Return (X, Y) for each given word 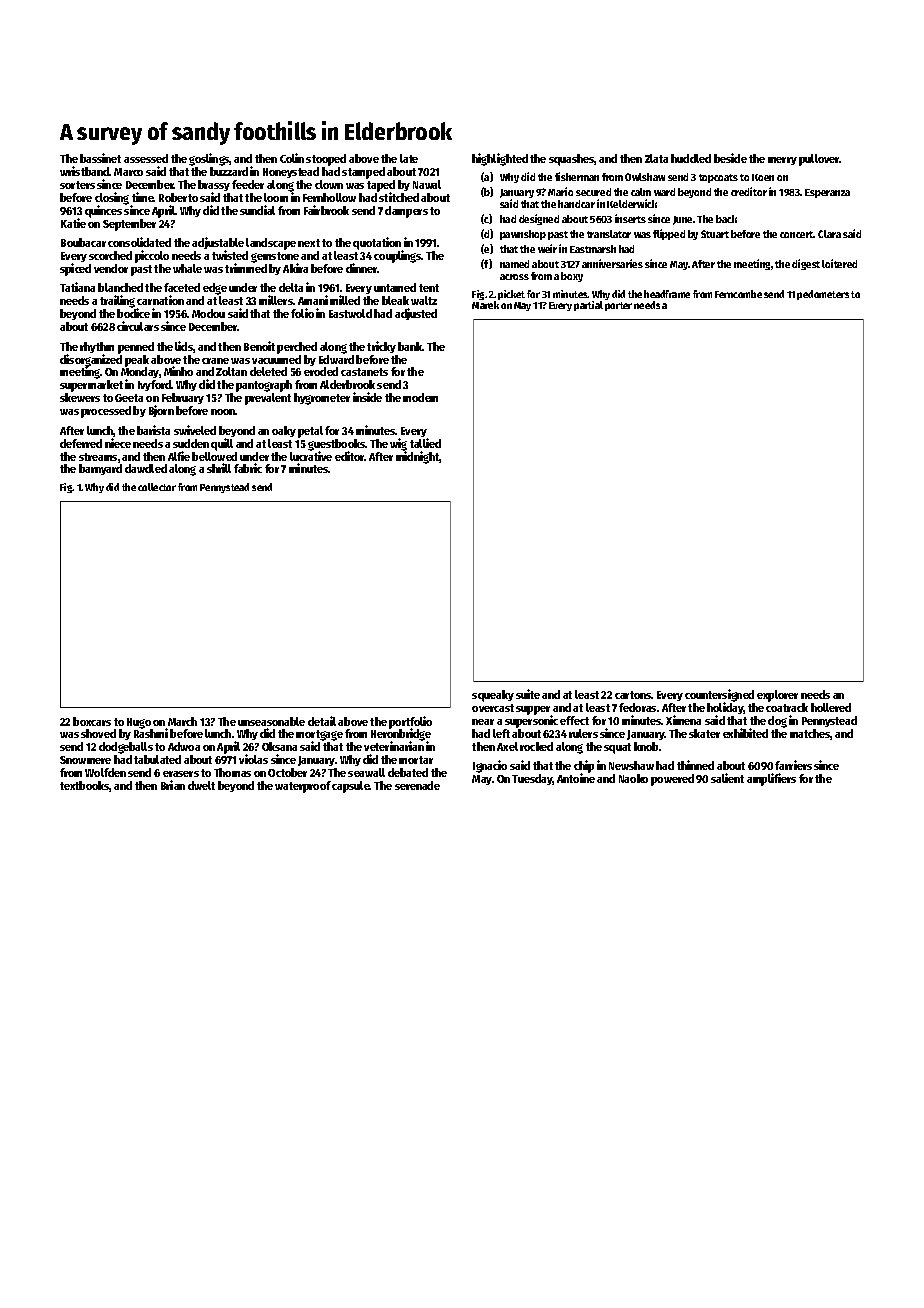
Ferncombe (738, 294)
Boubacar (83, 242)
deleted (268, 371)
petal (310, 432)
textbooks (85, 786)
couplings (398, 256)
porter (618, 306)
